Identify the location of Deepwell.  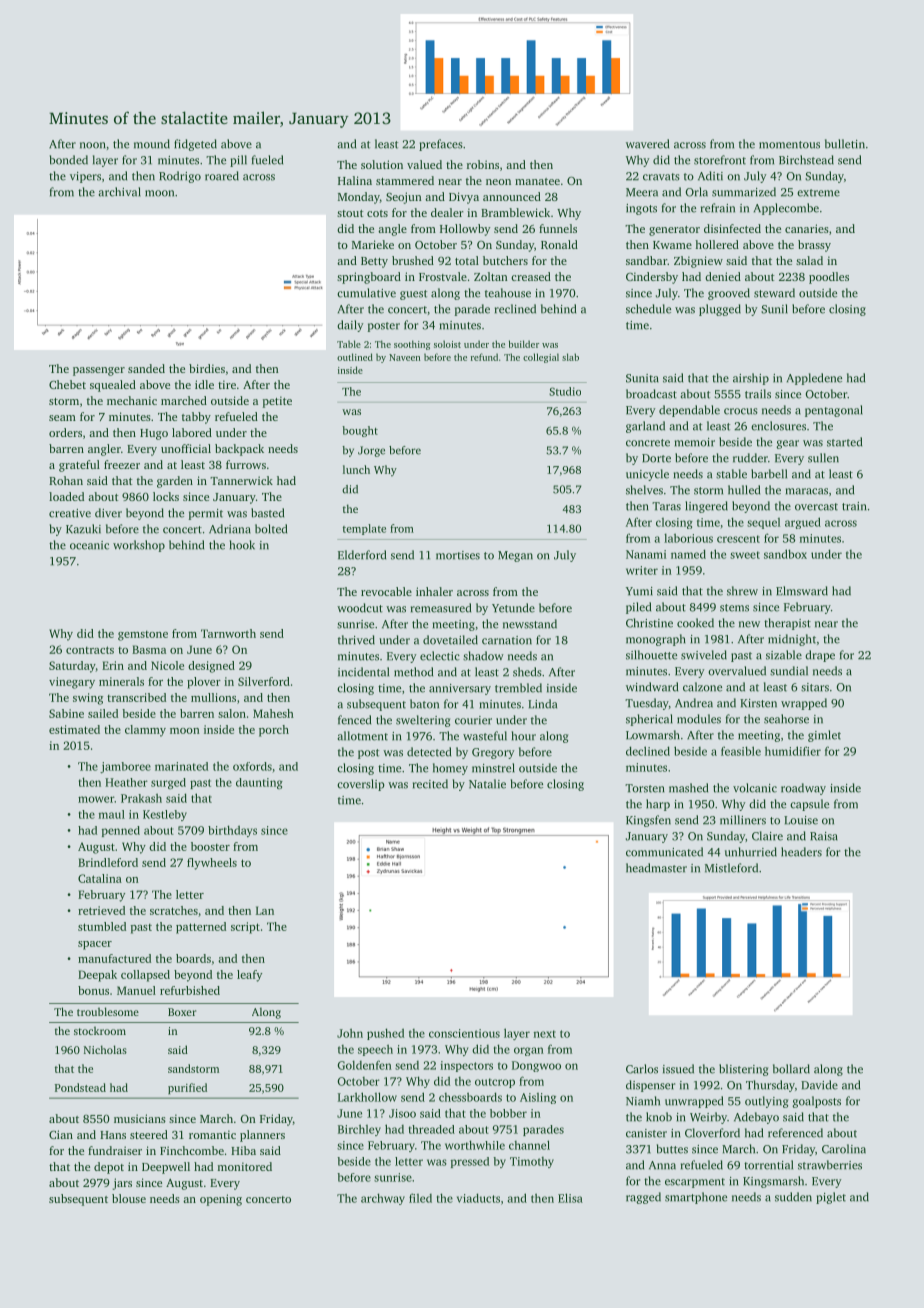
(166, 1168).
